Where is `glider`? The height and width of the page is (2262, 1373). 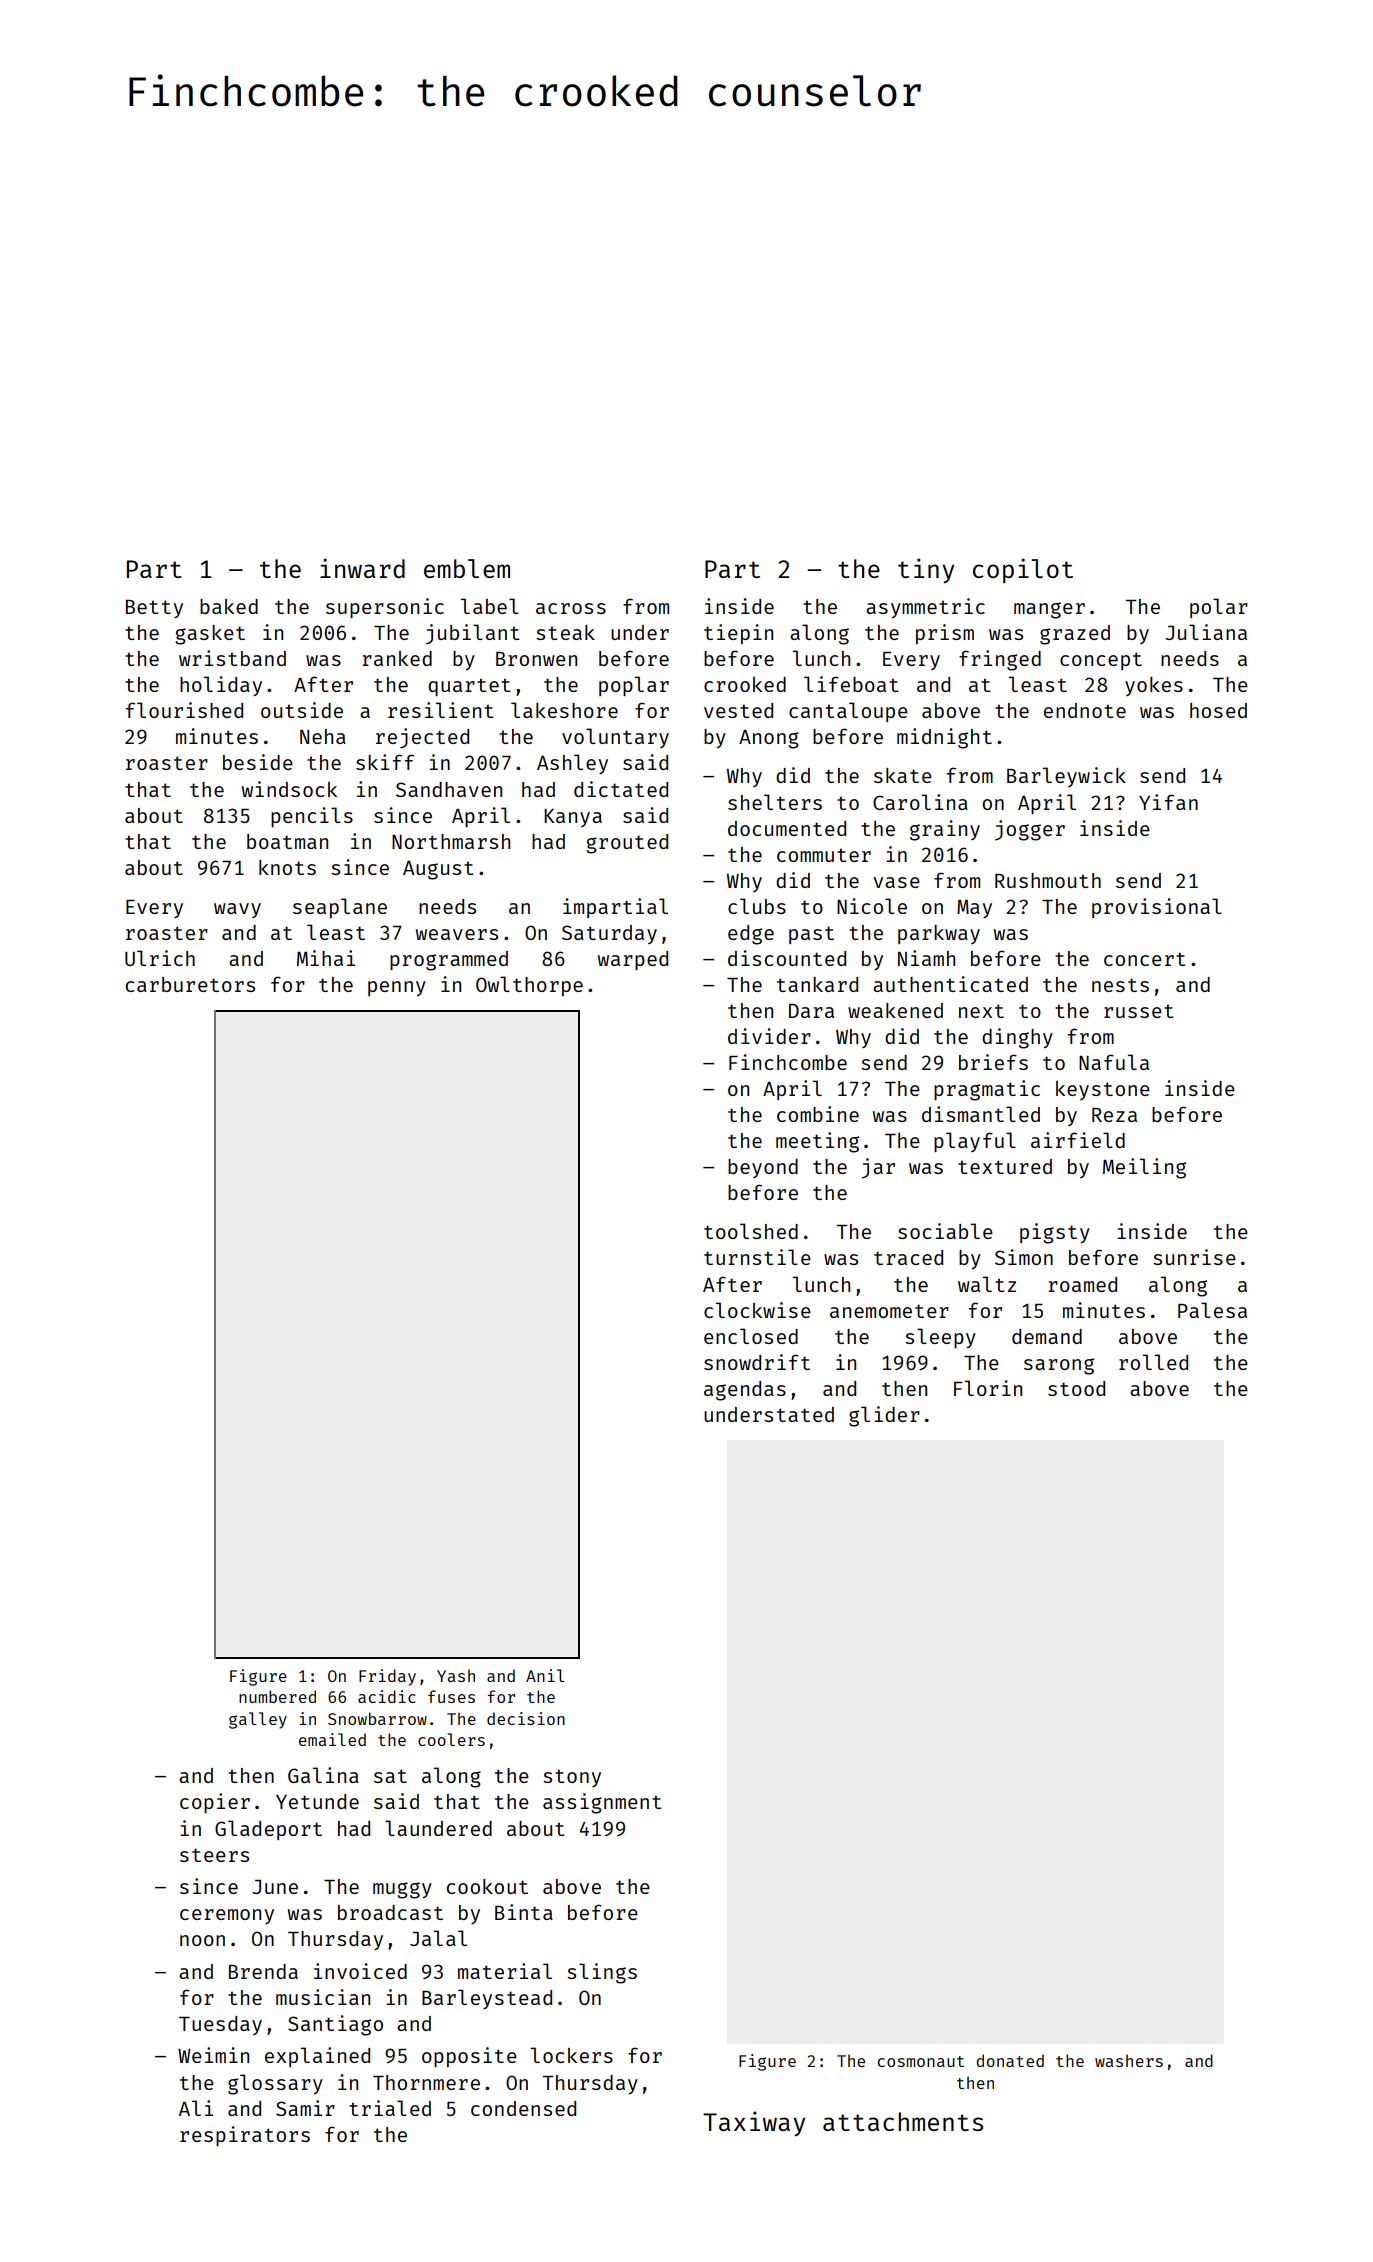
glider is located at coordinates (884, 1416).
